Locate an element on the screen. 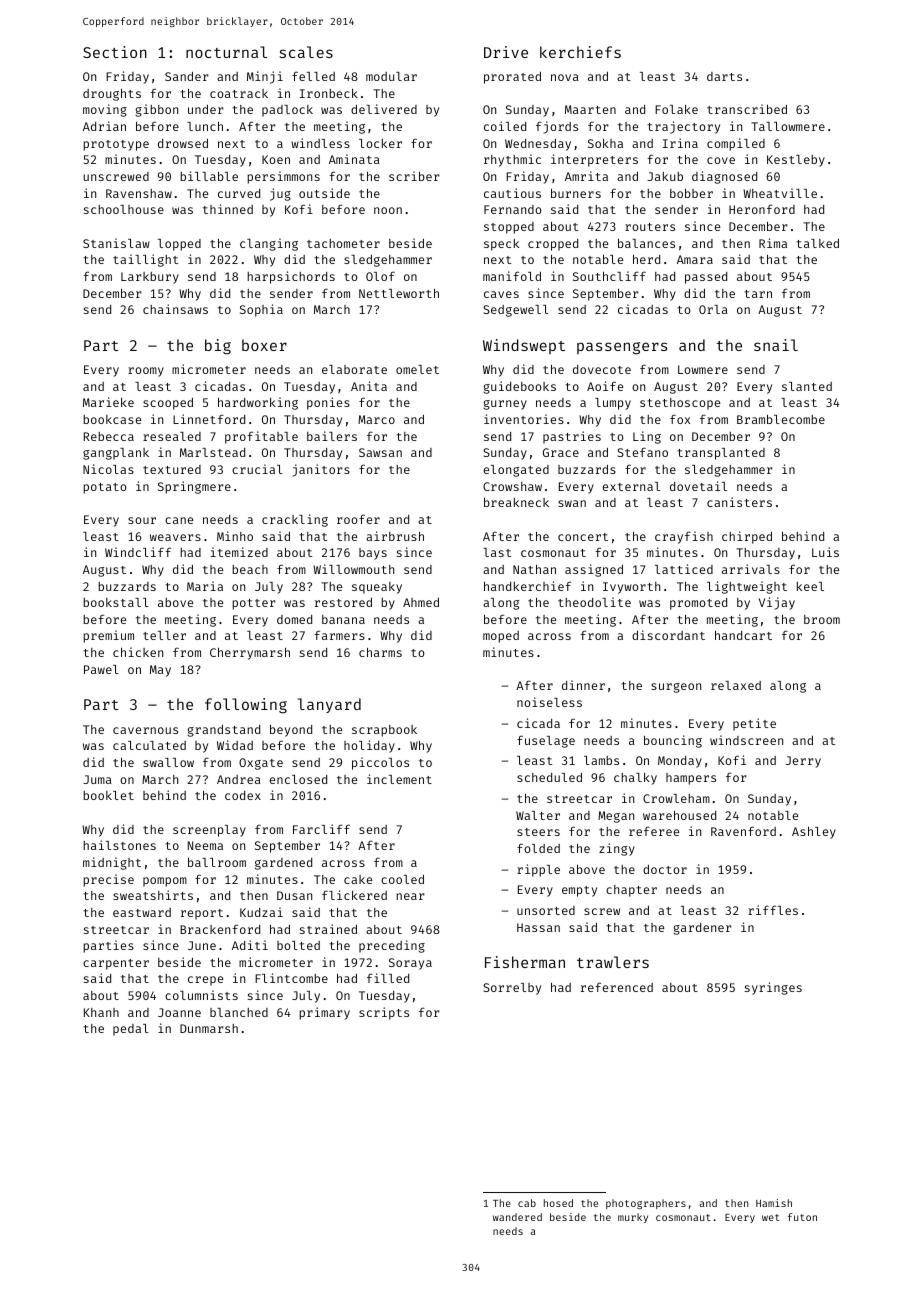 The width and height of the screenshot is (924, 1308). scriber is located at coordinates (414, 176).
